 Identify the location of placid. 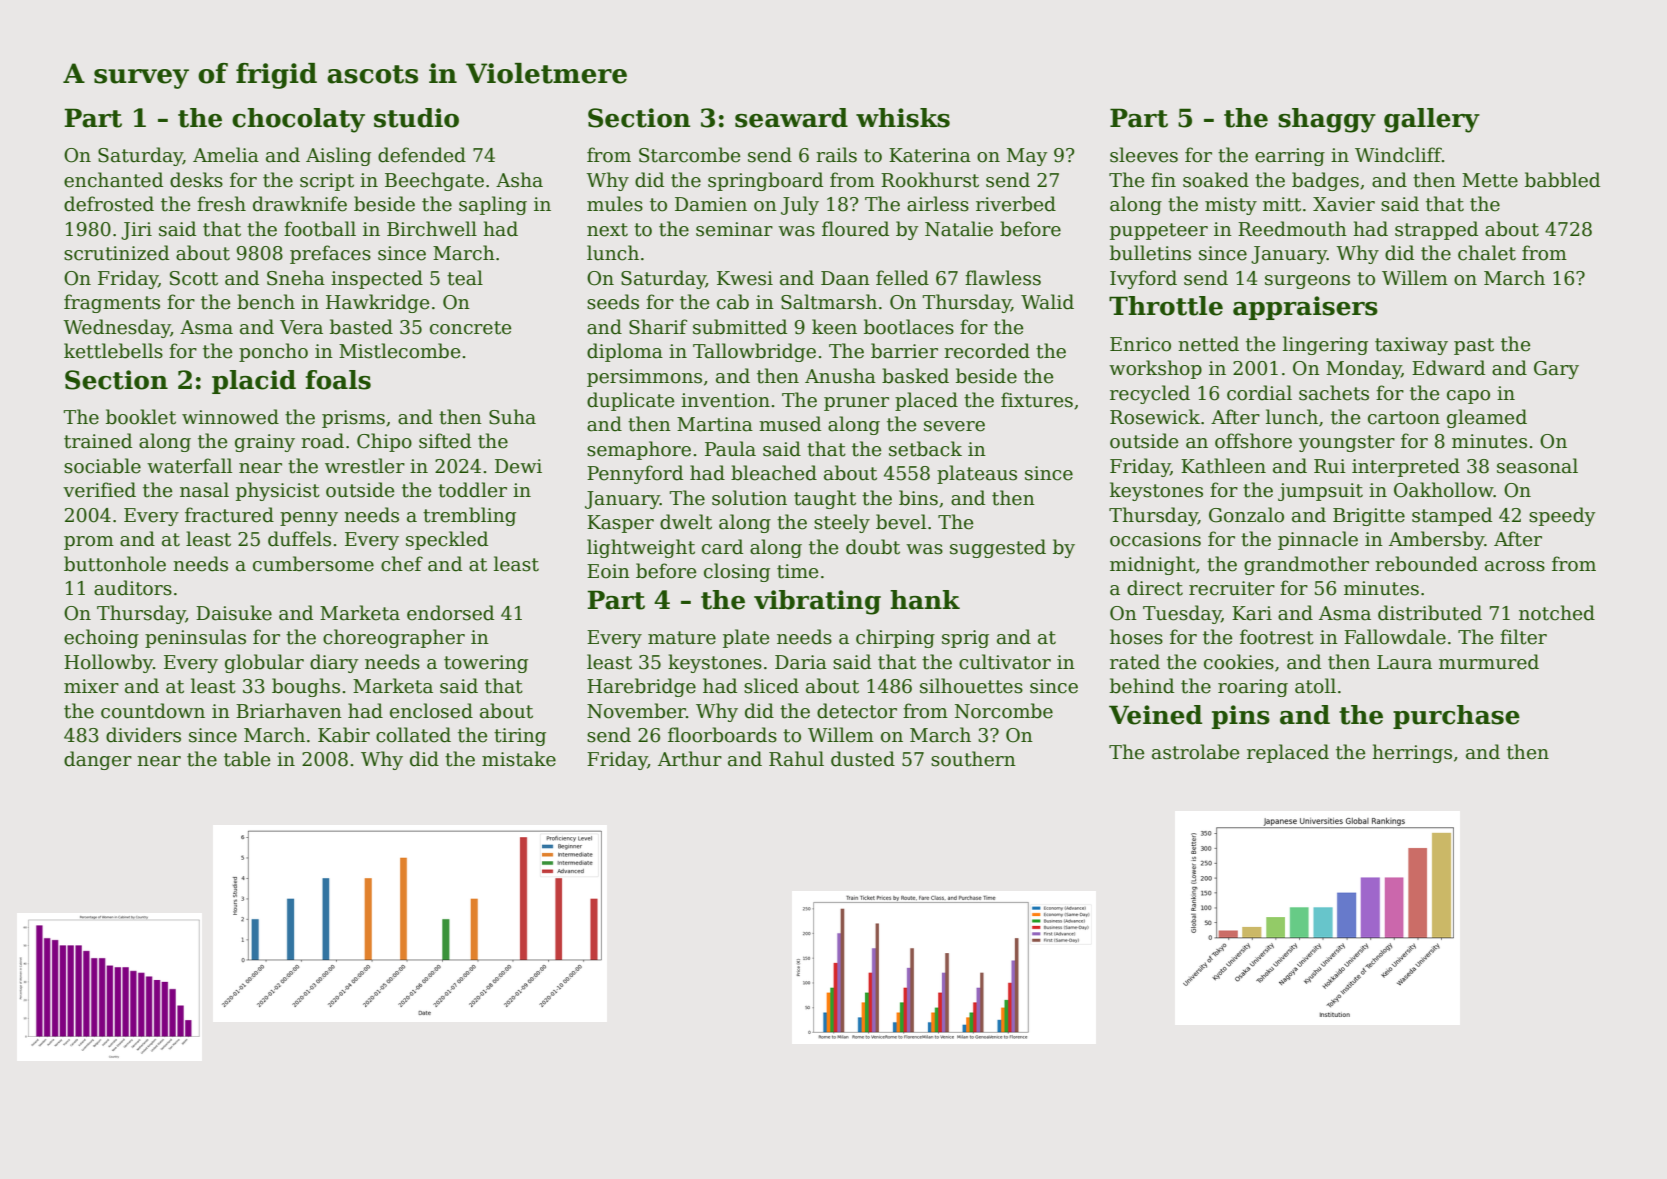
(254, 382).
